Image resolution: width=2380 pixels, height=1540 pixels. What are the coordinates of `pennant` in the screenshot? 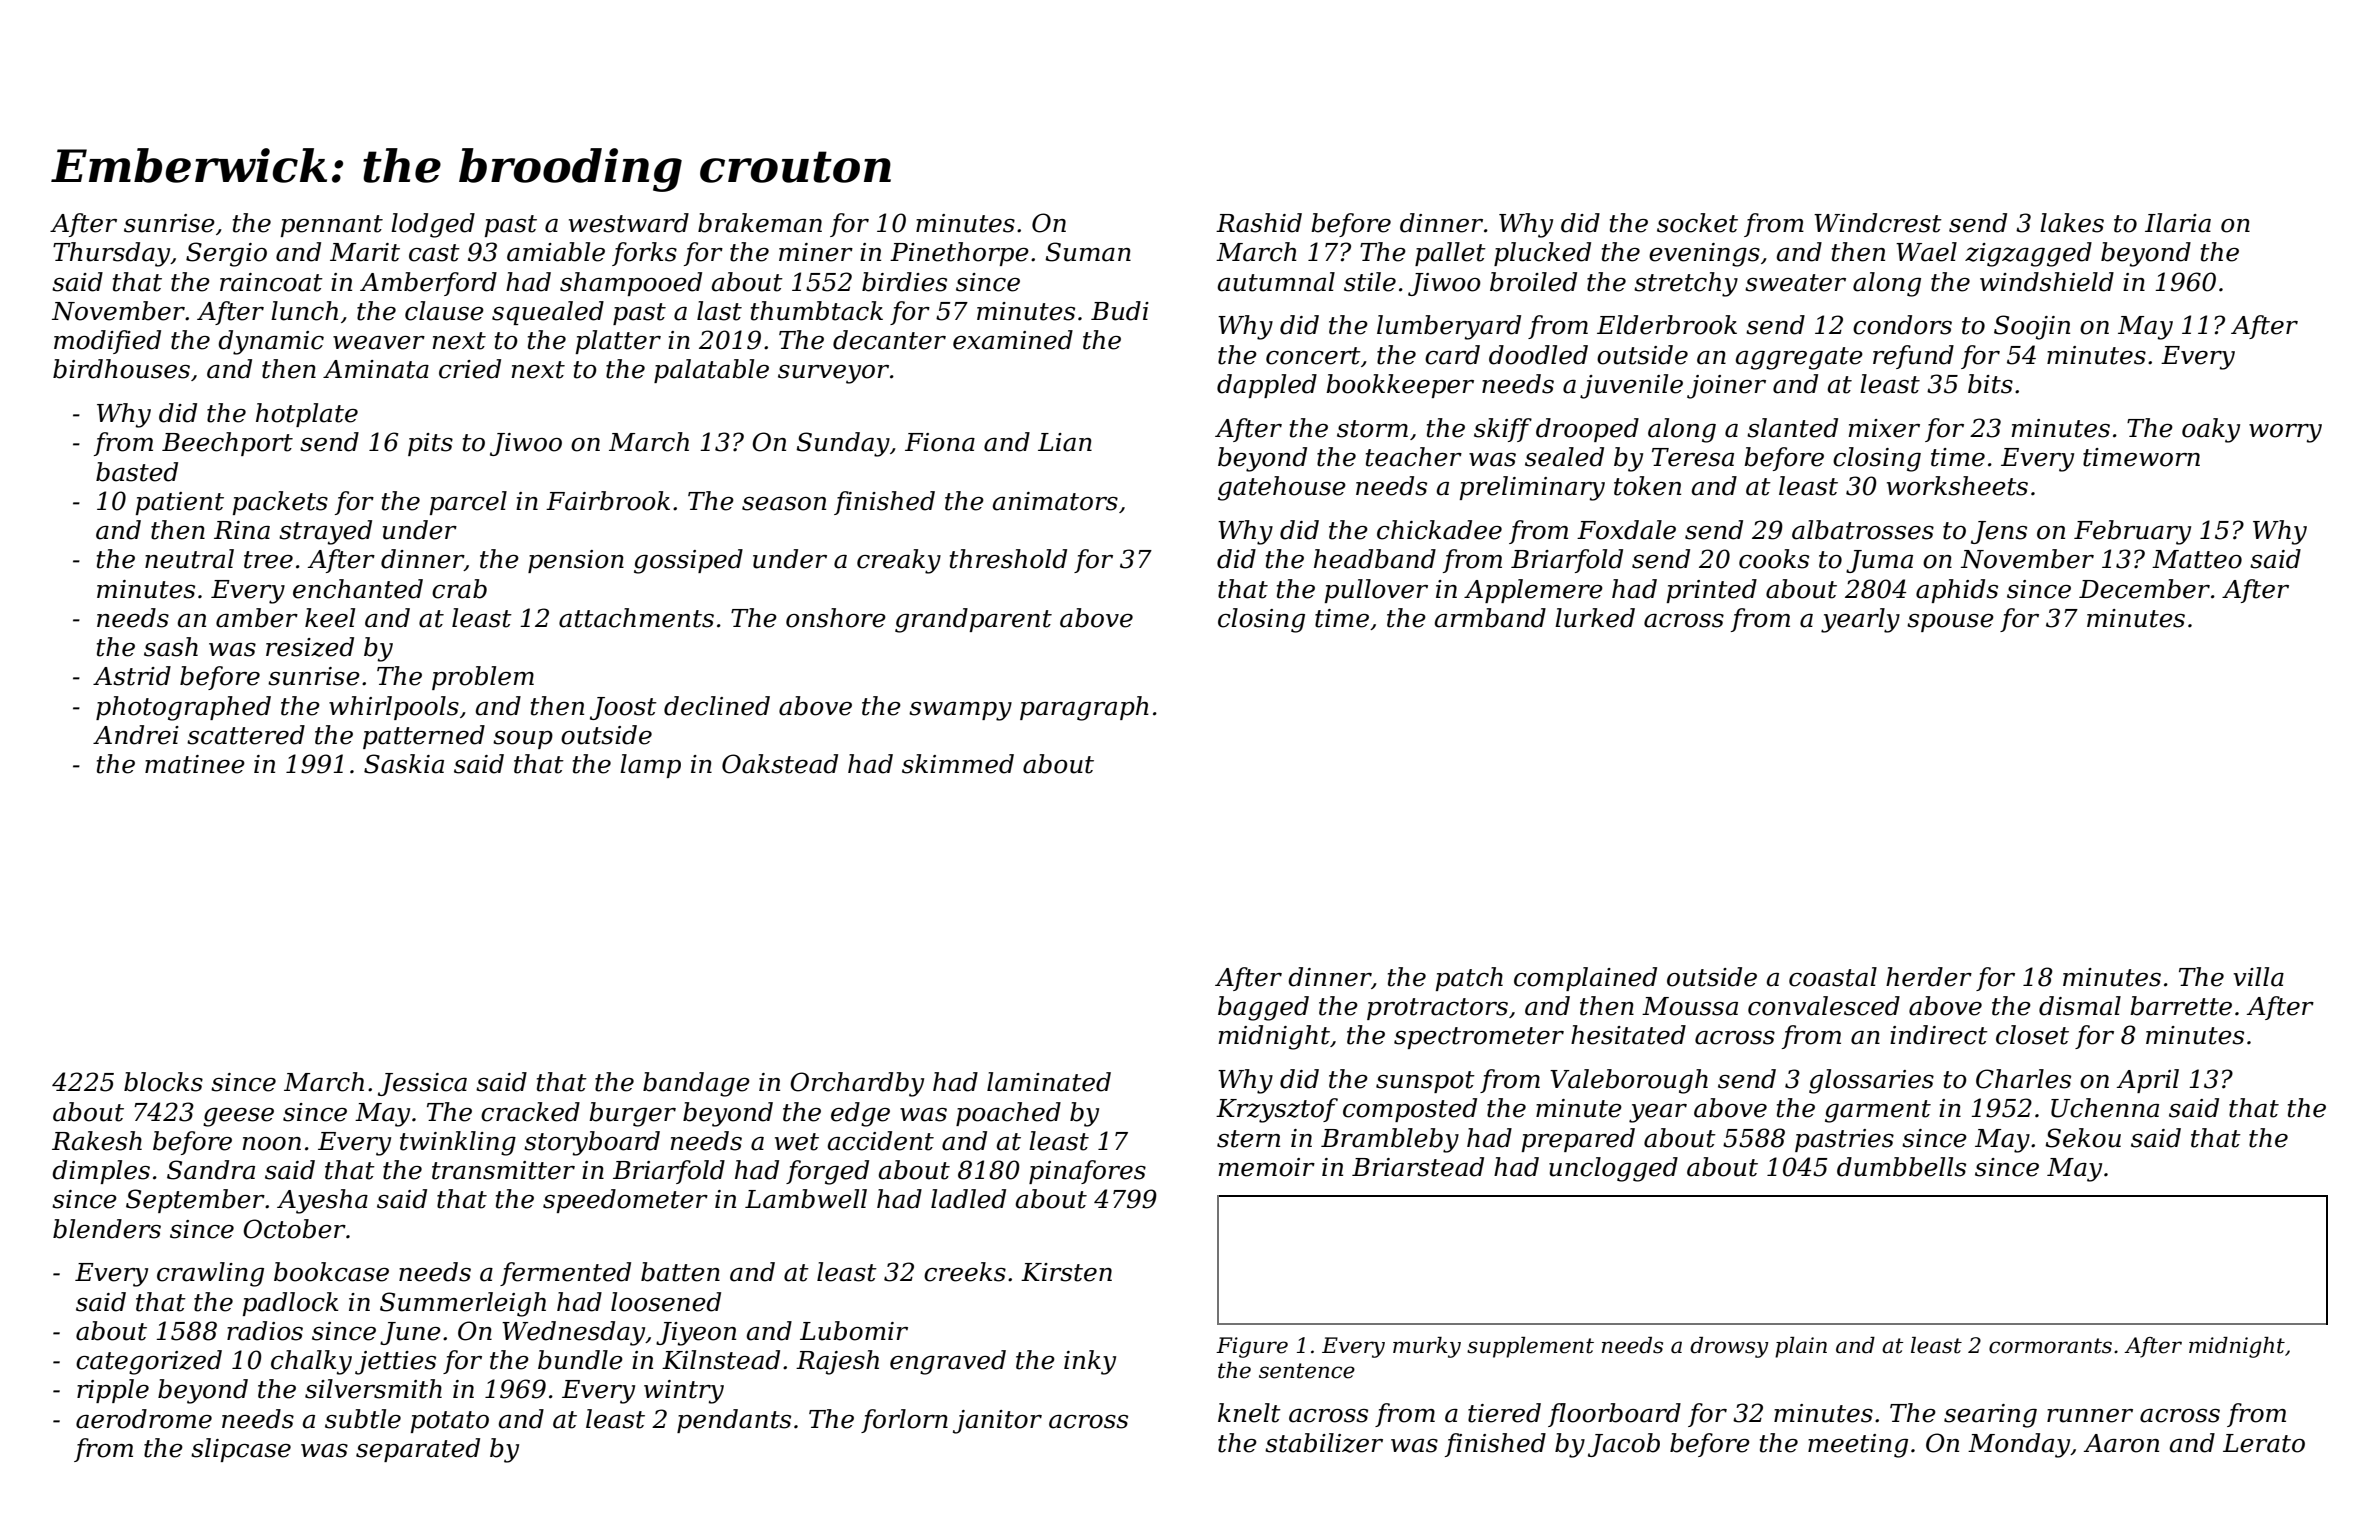 It's located at (332, 226).
